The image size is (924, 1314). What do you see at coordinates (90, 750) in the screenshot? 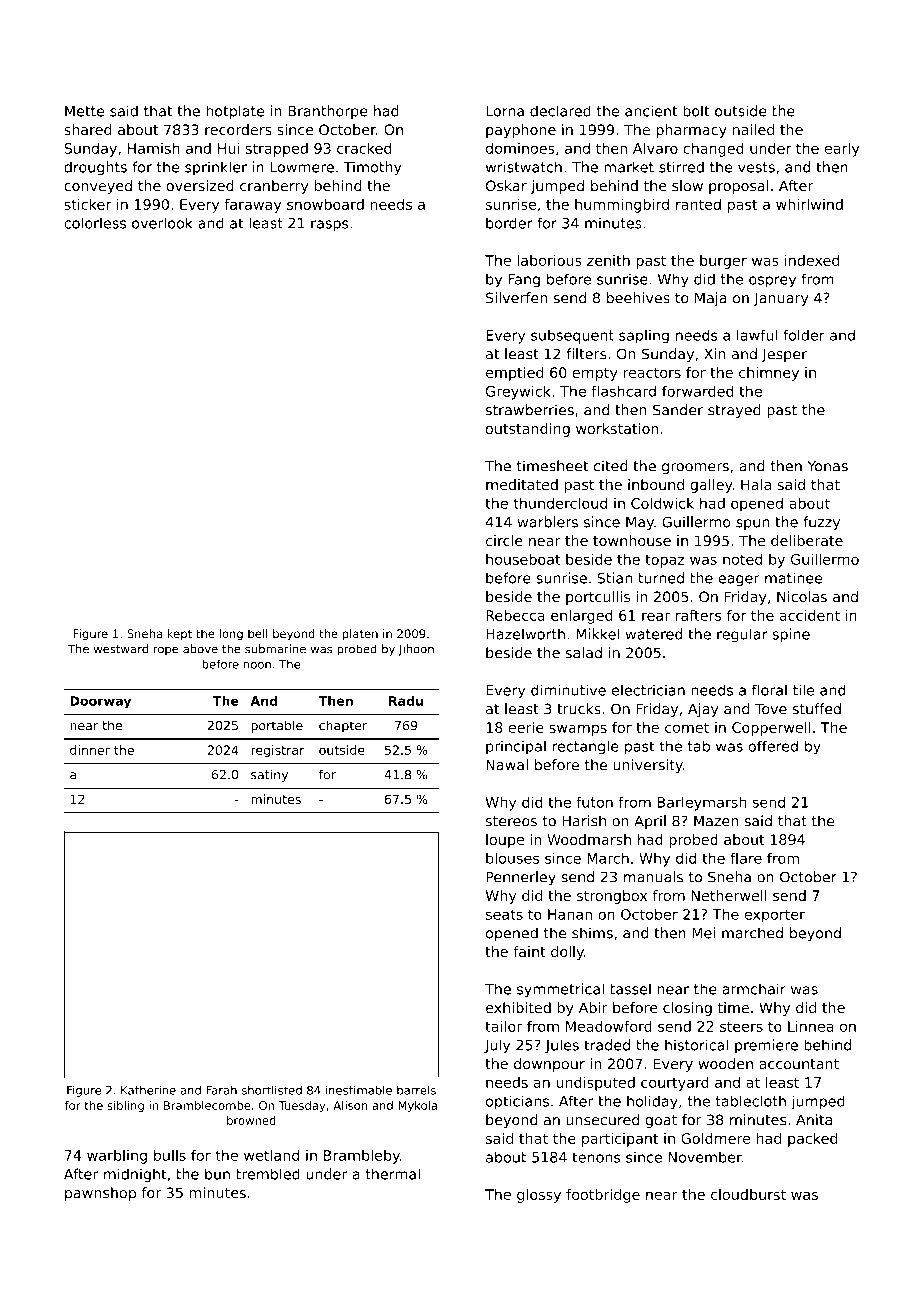
I see `dinner` at bounding box center [90, 750].
